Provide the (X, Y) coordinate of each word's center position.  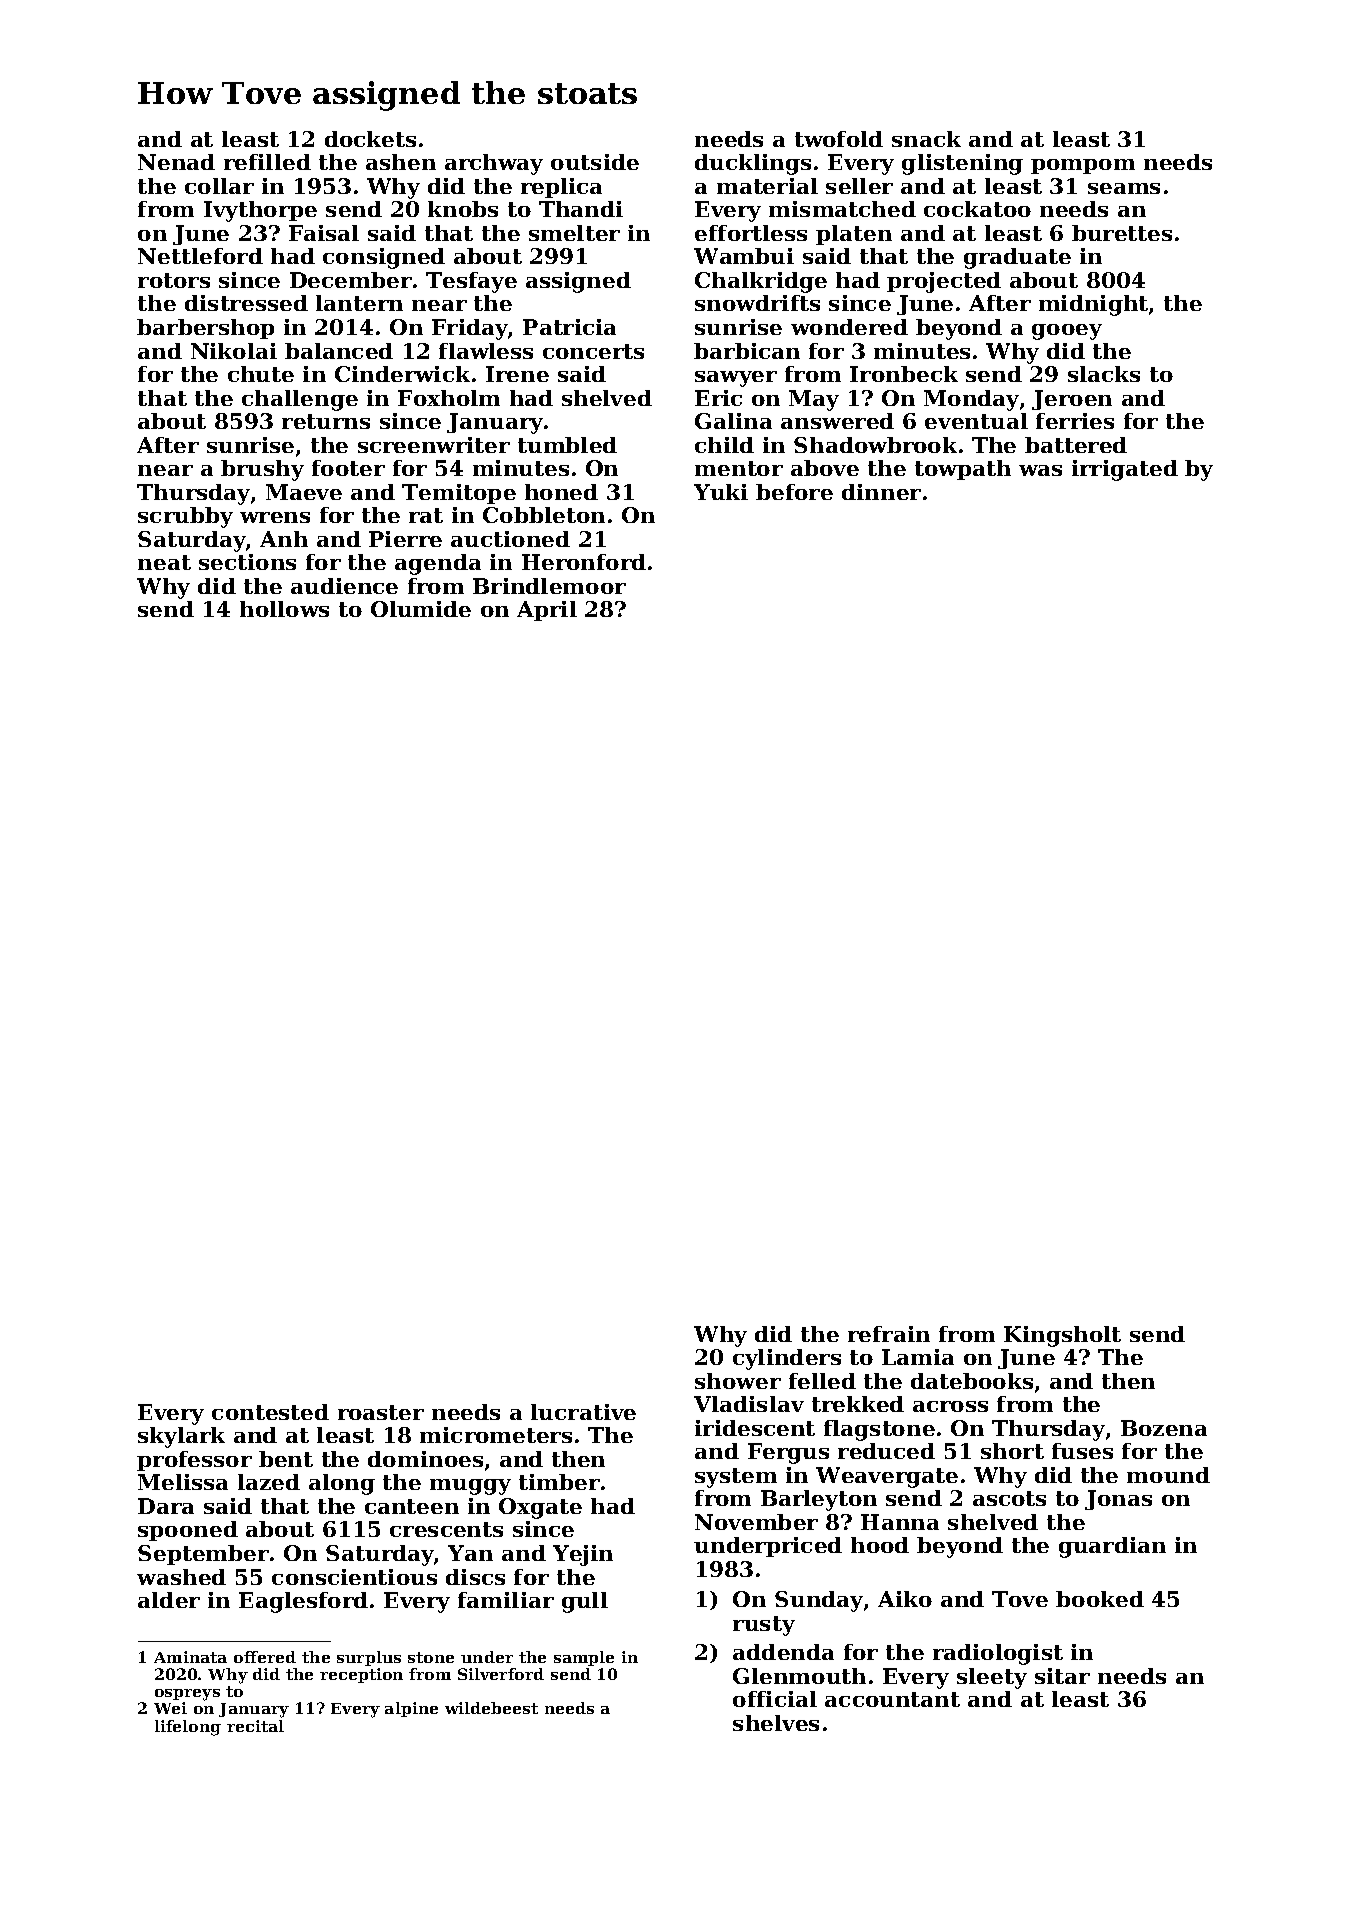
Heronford (584, 562)
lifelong (188, 1728)
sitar (1062, 1676)
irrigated (1125, 470)
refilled (267, 162)
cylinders (787, 1359)
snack (926, 139)
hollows (284, 609)
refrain (889, 1334)
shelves (776, 1723)
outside (595, 162)
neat (164, 562)
